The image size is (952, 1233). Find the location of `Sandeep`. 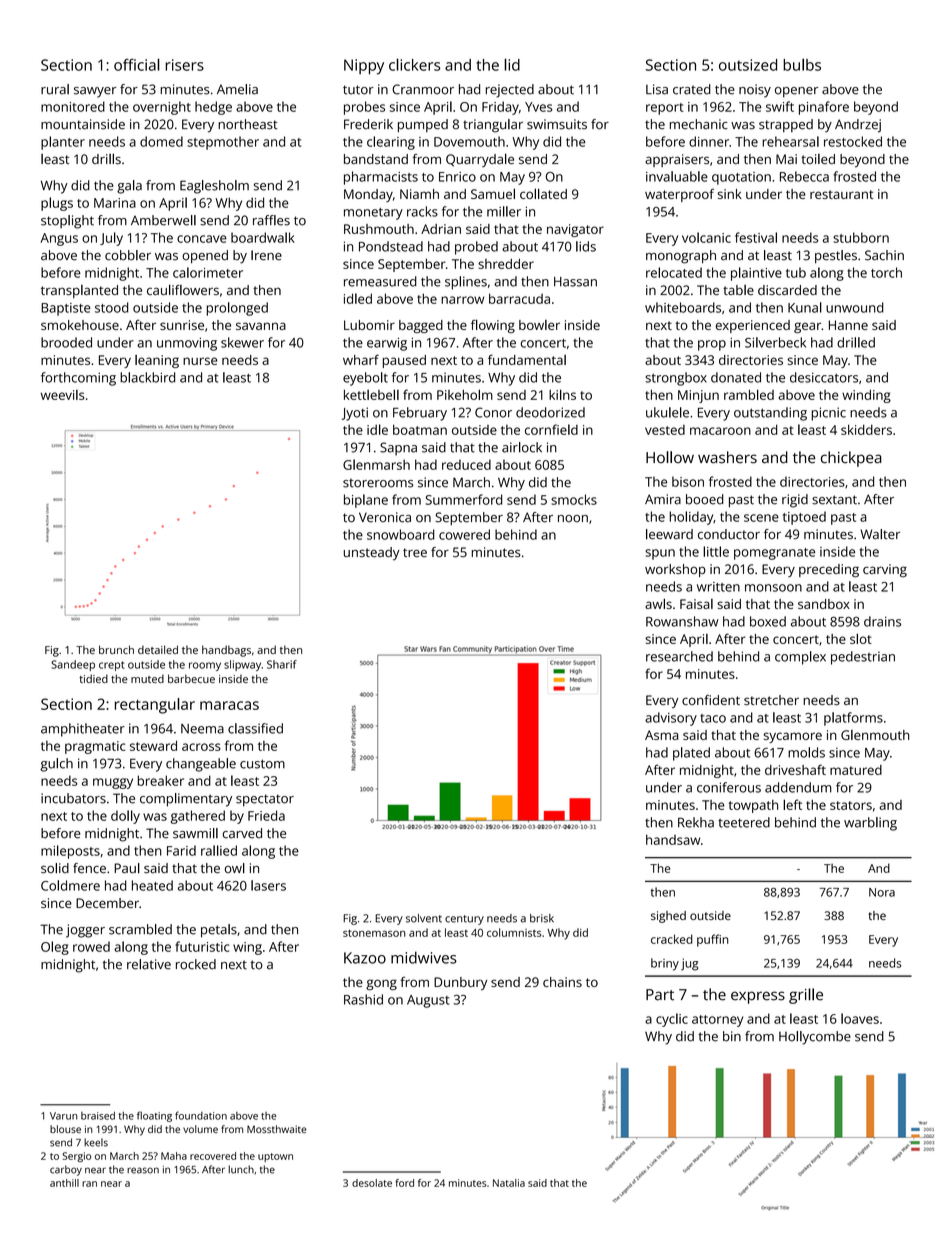

Sandeep is located at coordinates (73, 665).
